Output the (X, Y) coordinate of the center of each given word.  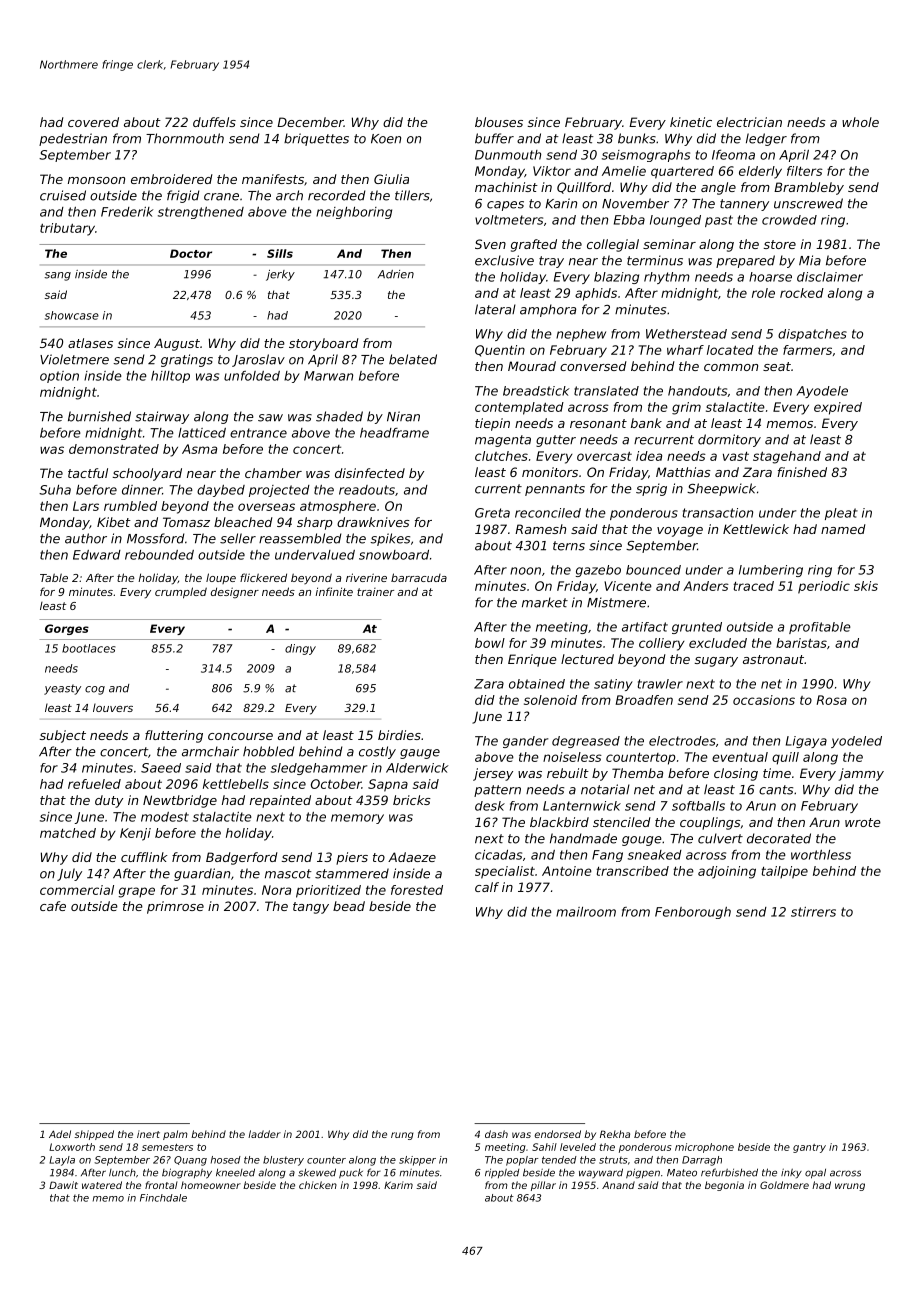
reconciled (548, 513)
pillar (543, 1186)
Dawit (63, 1185)
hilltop (170, 377)
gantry (809, 1148)
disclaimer (830, 277)
